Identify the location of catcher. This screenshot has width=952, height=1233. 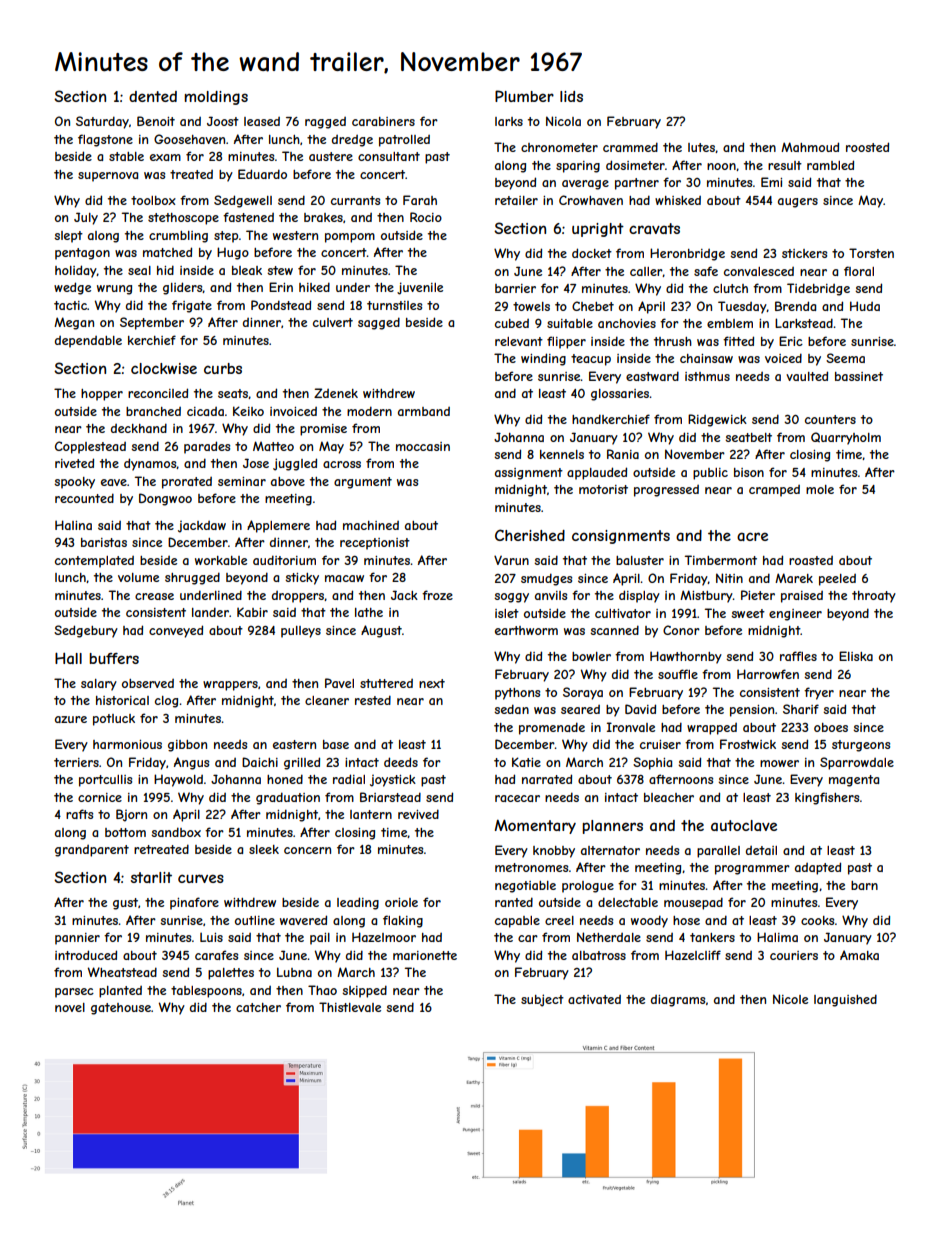
(258, 1007).
